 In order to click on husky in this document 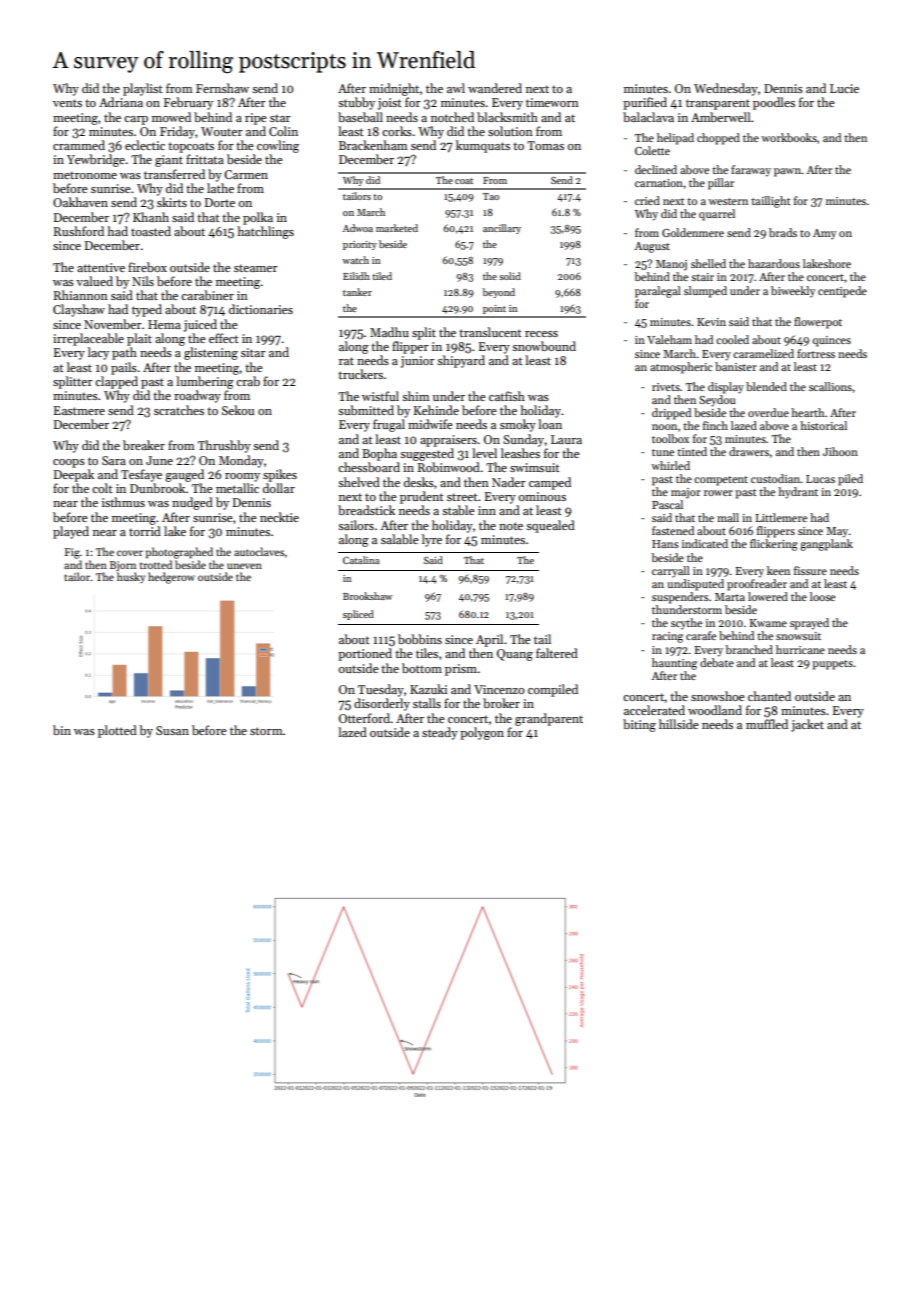, I will do `click(131, 577)`.
